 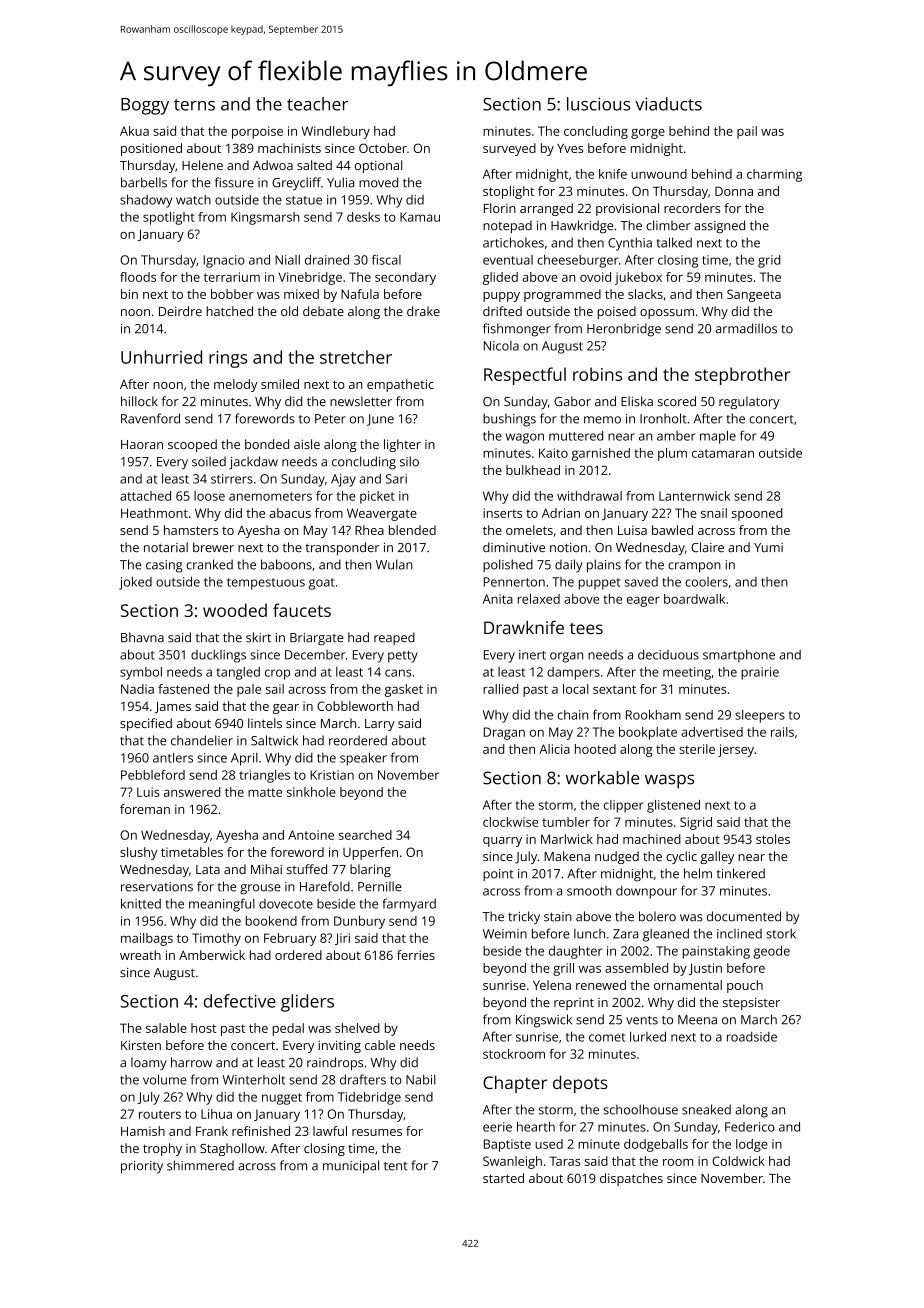 I want to click on tent, so click(x=395, y=1166).
